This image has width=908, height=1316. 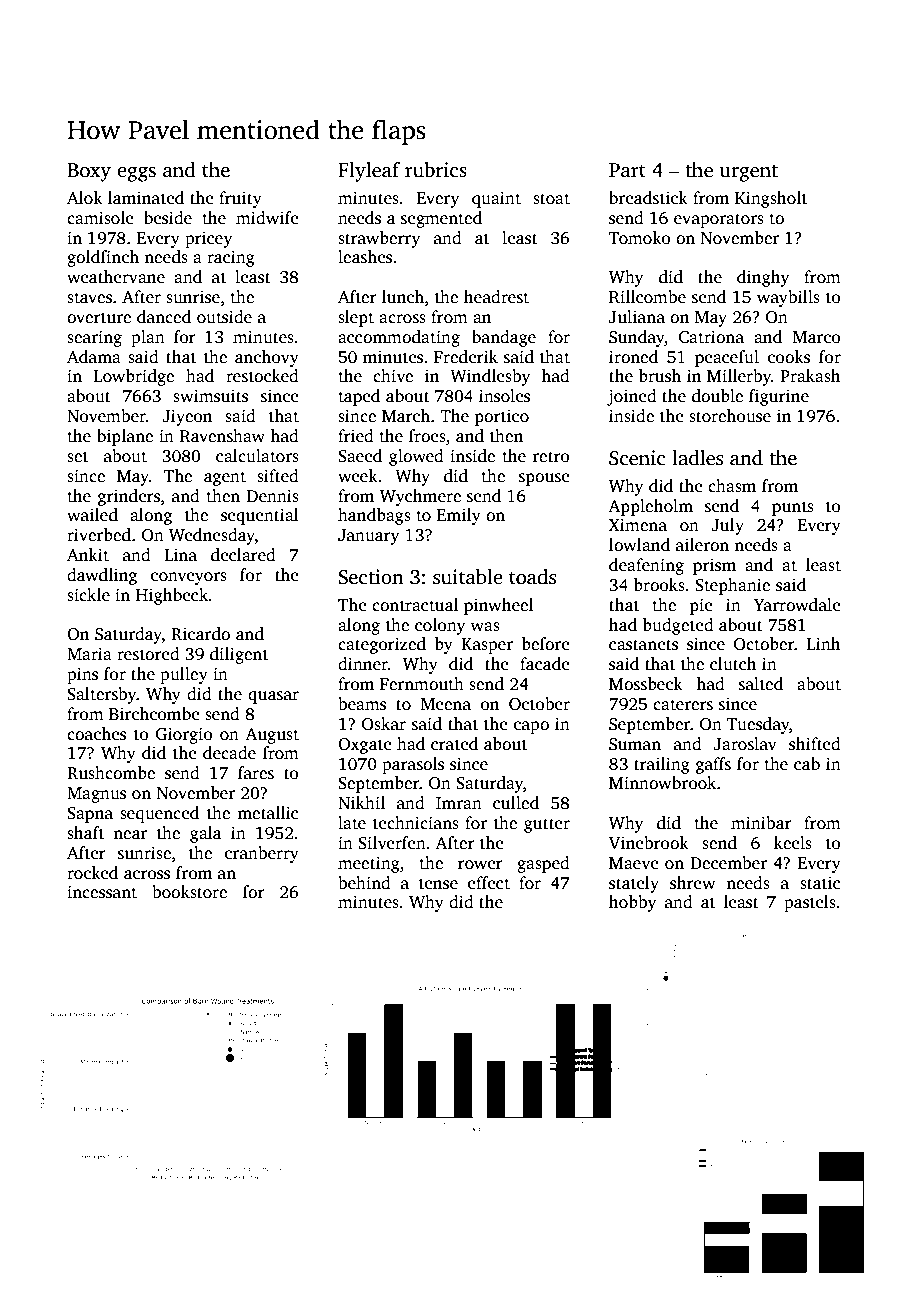 What do you see at coordinates (487, 646) in the image?
I see `Kasper` at bounding box center [487, 646].
